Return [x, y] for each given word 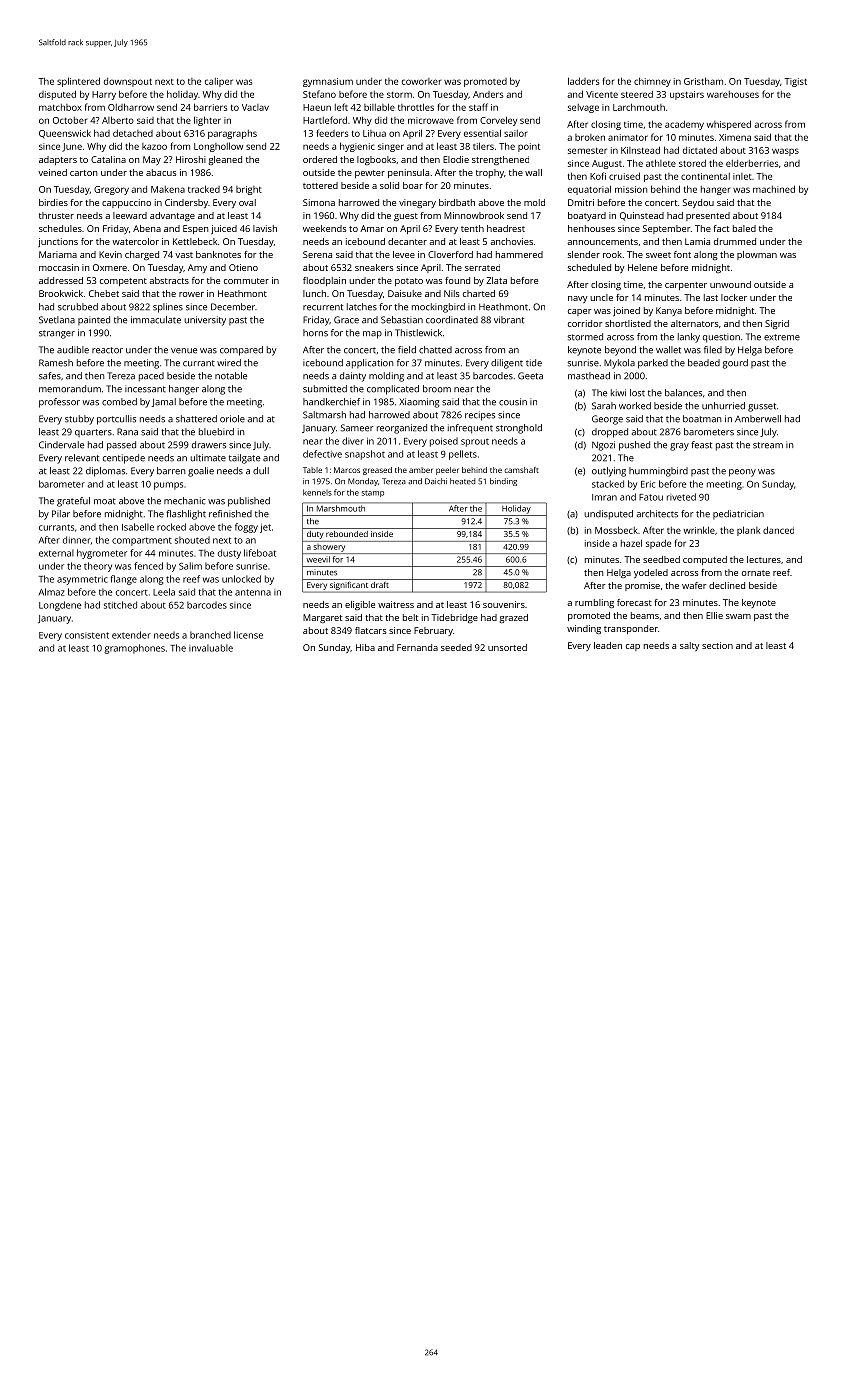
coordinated [452, 320]
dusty [229, 554]
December [233, 307]
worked [635, 406]
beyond [620, 351]
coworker [421, 81]
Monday [363, 482]
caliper [219, 82]
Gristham [703, 81]
